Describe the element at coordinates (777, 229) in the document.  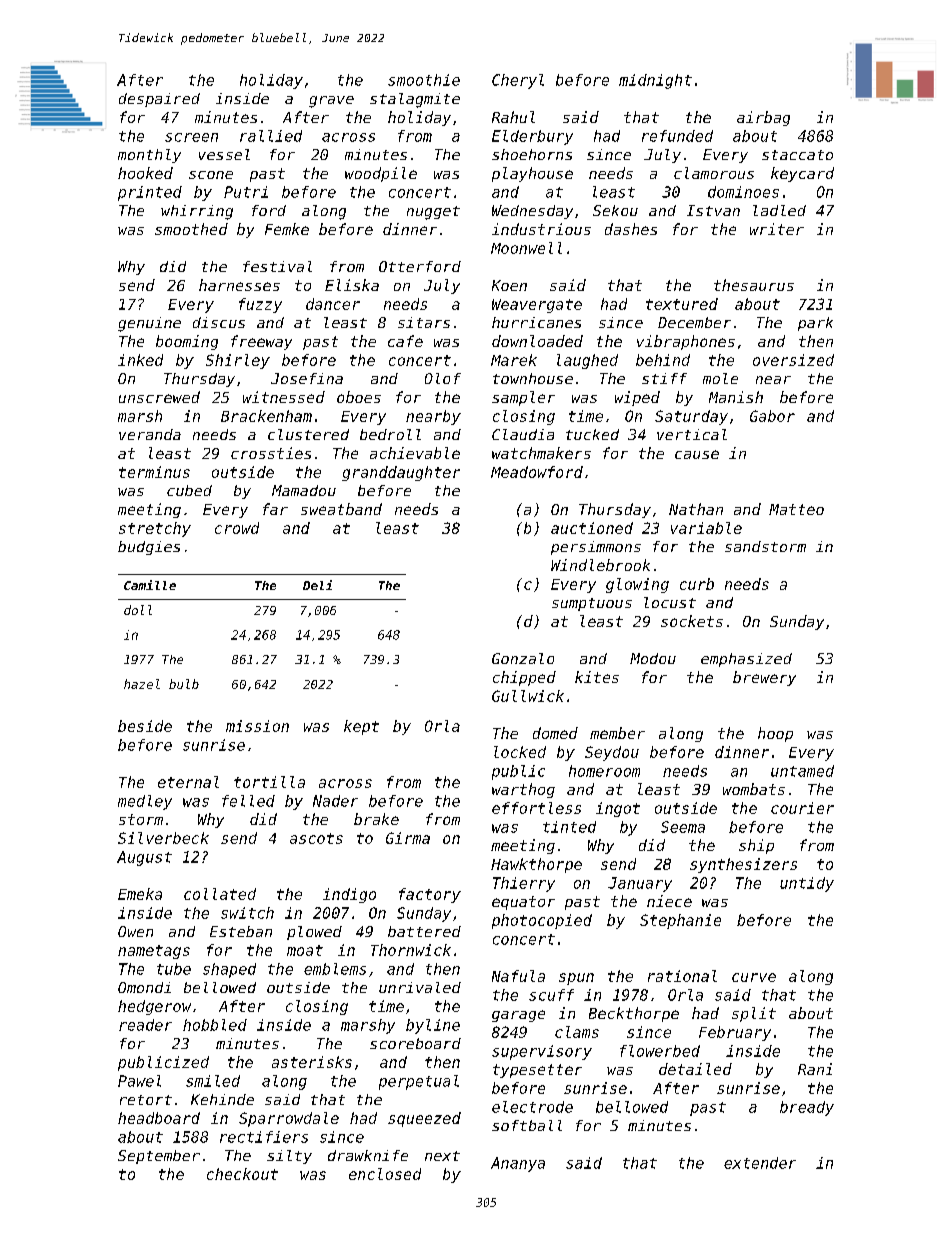
I see `writer` at that location.
